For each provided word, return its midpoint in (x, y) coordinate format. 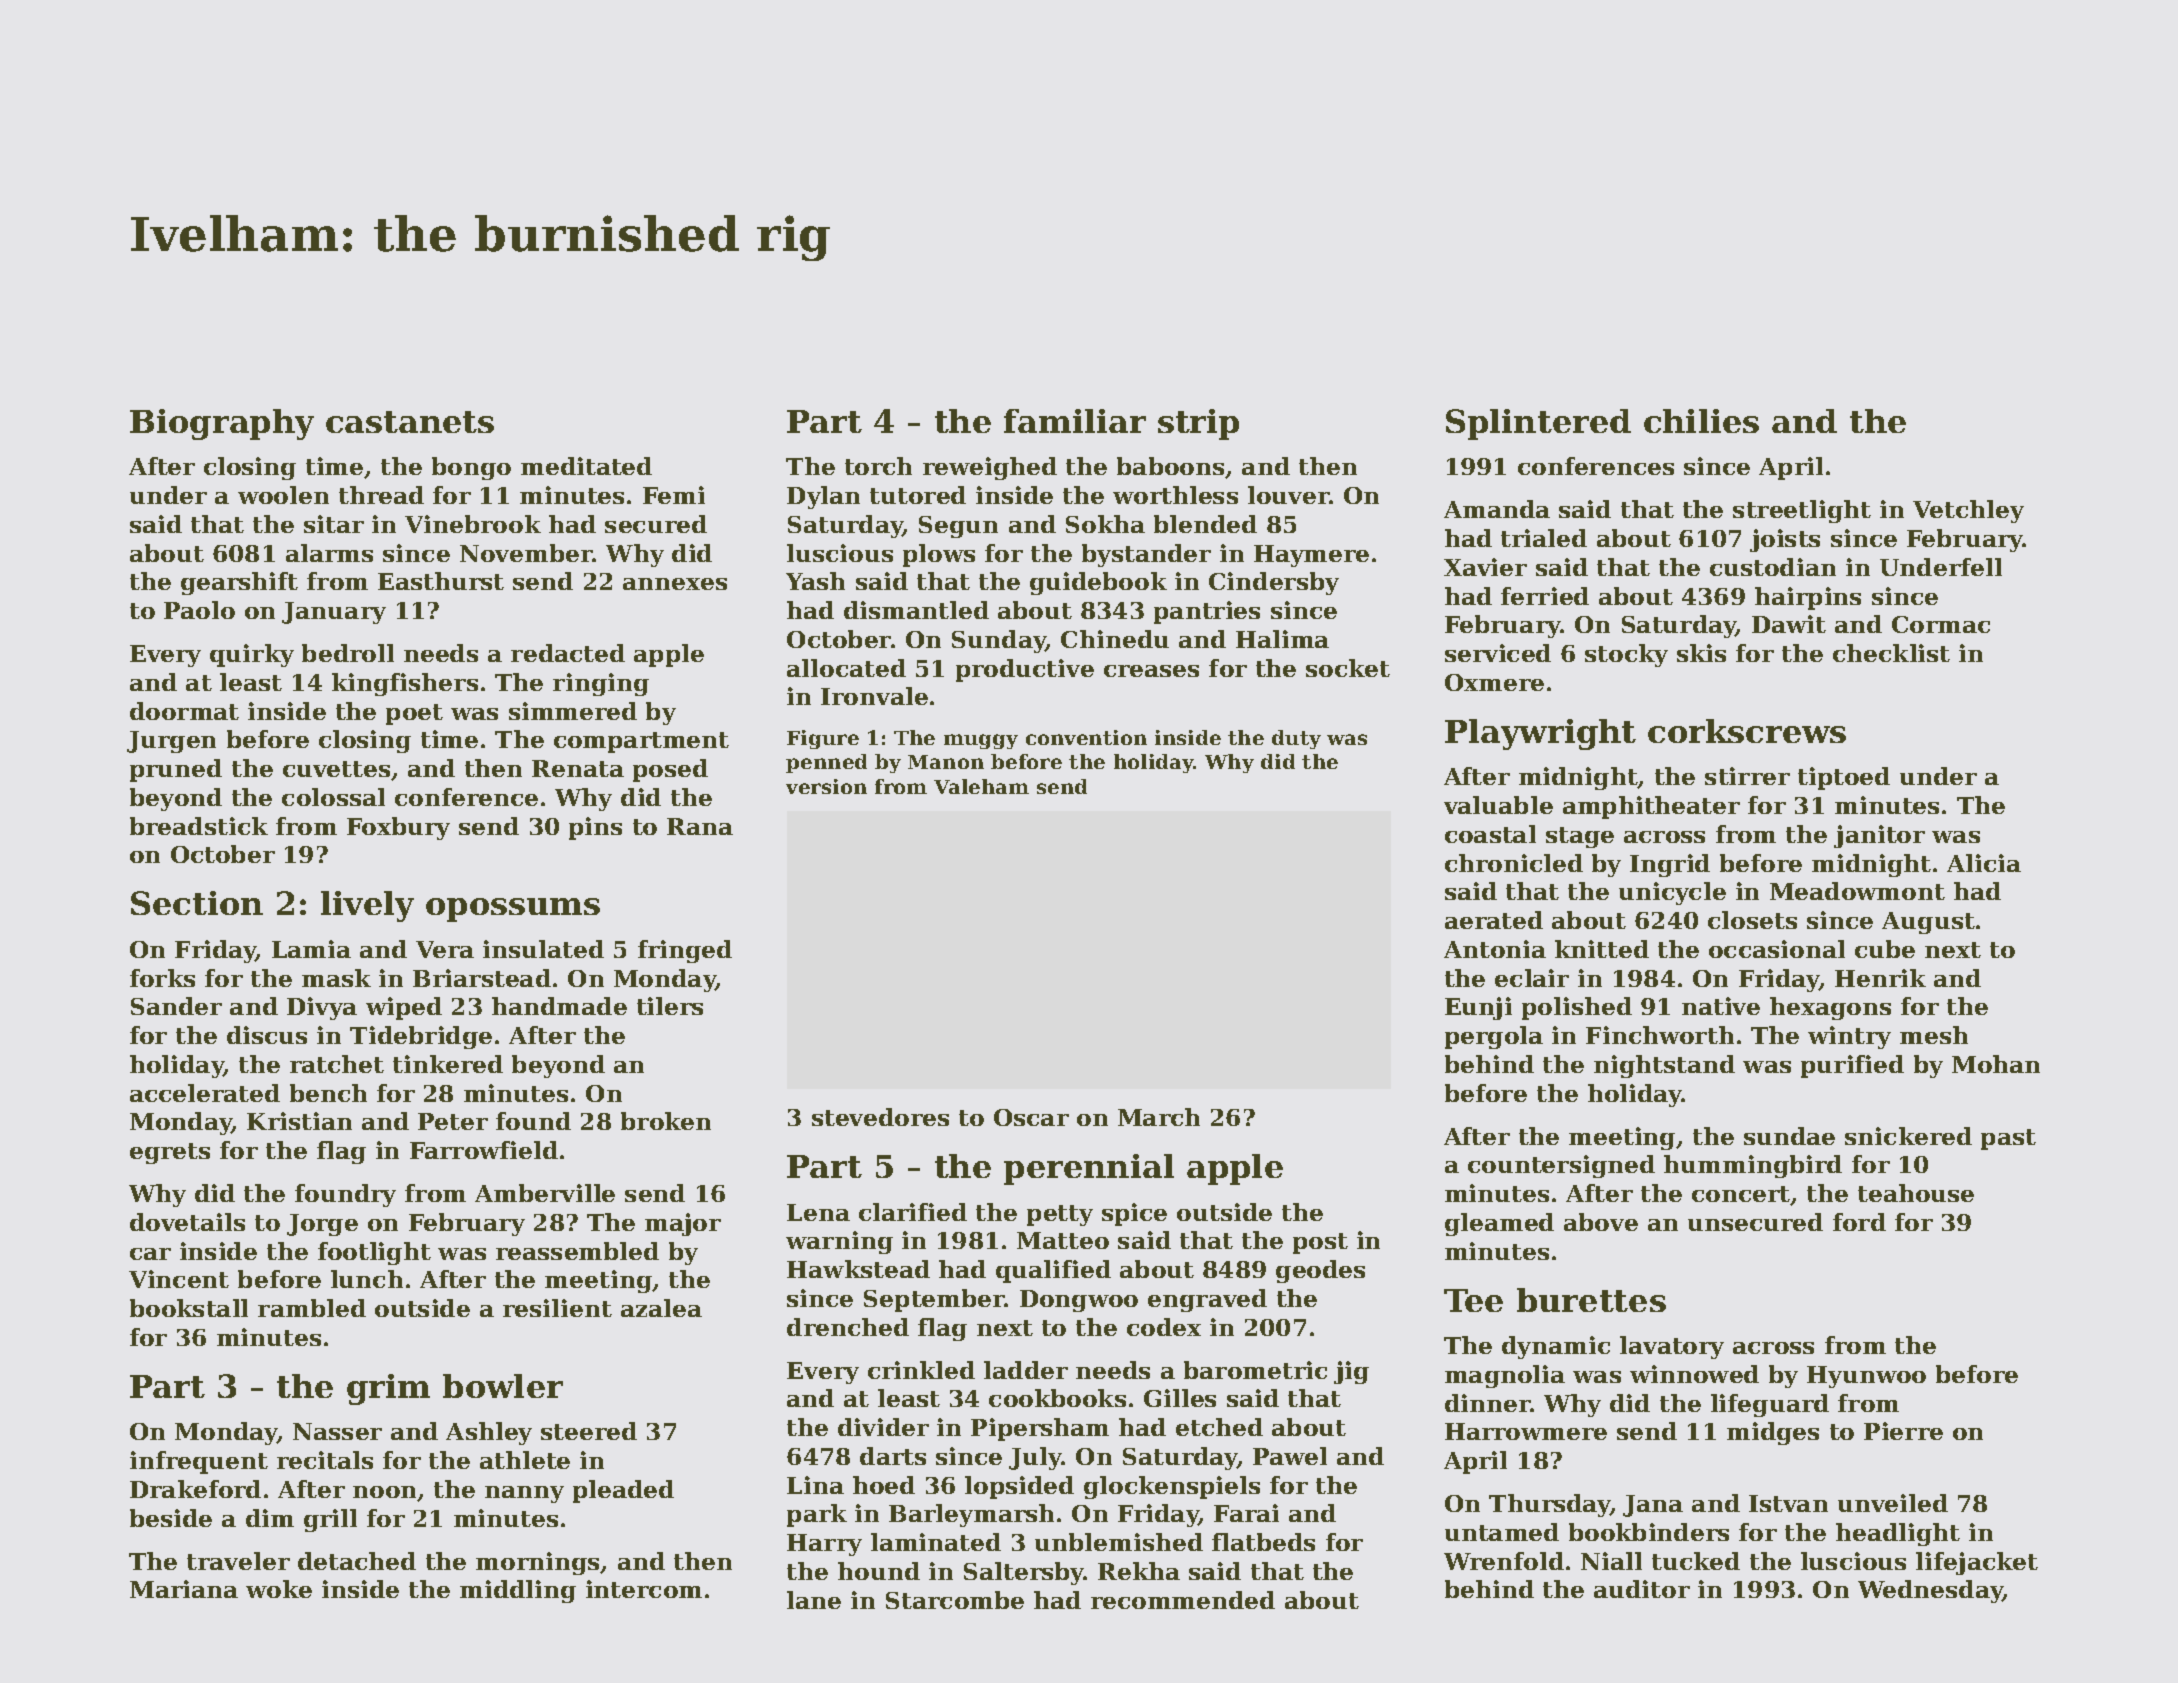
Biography (222, 424)
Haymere (1311, 556)
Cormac (1941, 624)
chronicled (1514, 863)
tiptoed (1844, 778)
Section (197, 903)
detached (357, 1561)
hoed (884, 1485)
